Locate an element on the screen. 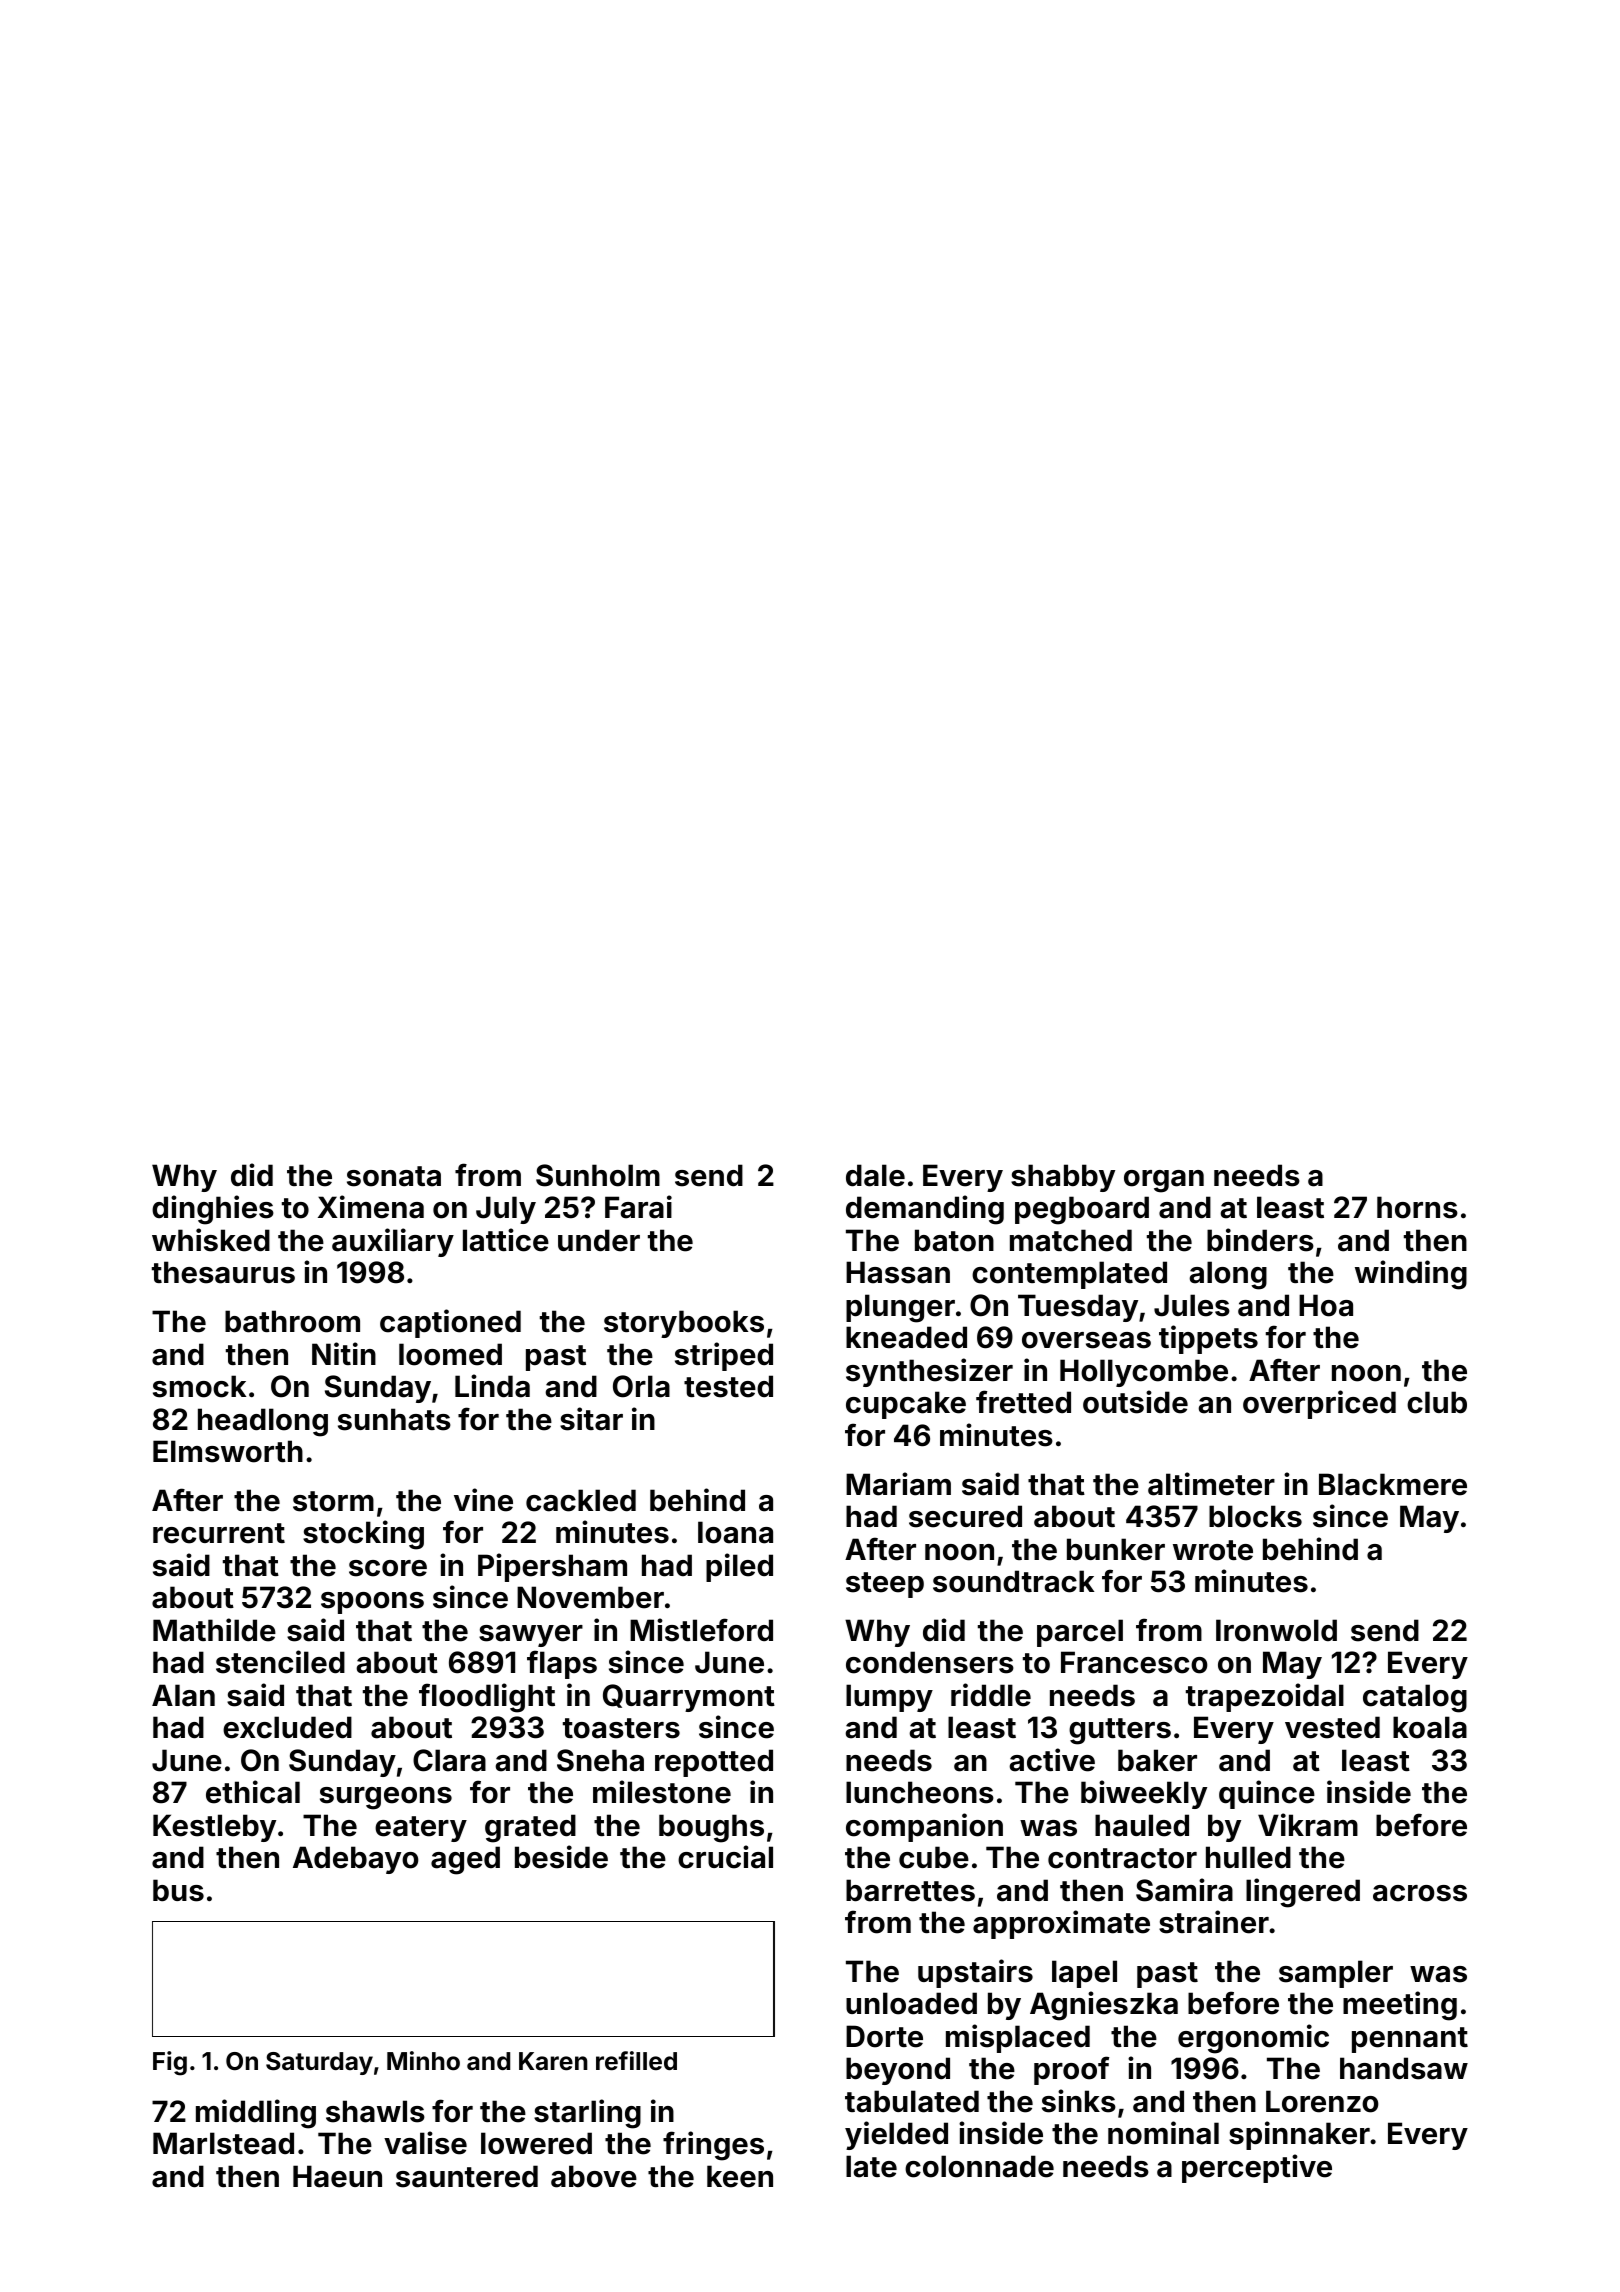 The width and height of the screenshot is (1620, 2292). colonnade is located at coordinates (979, 2166).
